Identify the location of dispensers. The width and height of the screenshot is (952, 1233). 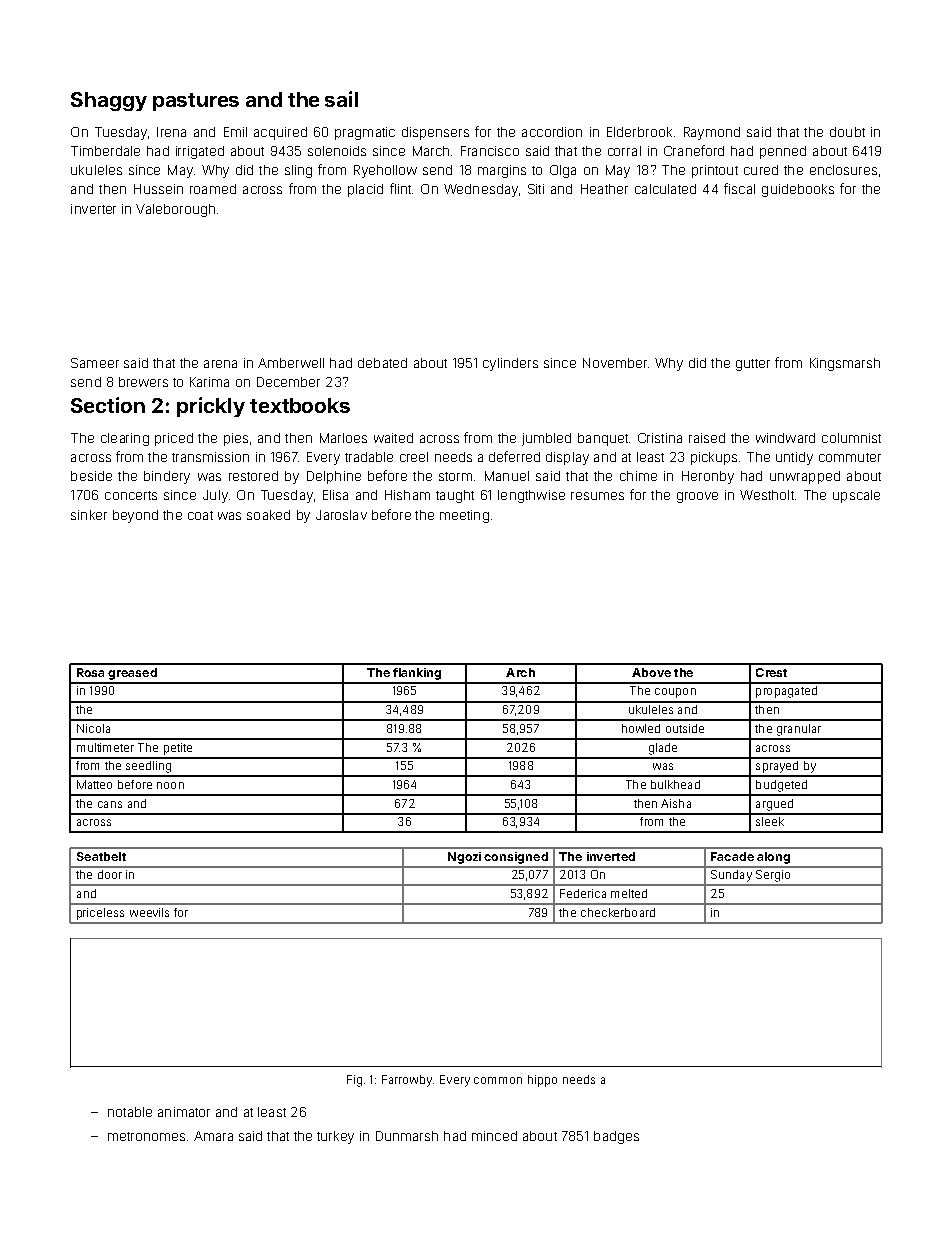
(435, 133).
